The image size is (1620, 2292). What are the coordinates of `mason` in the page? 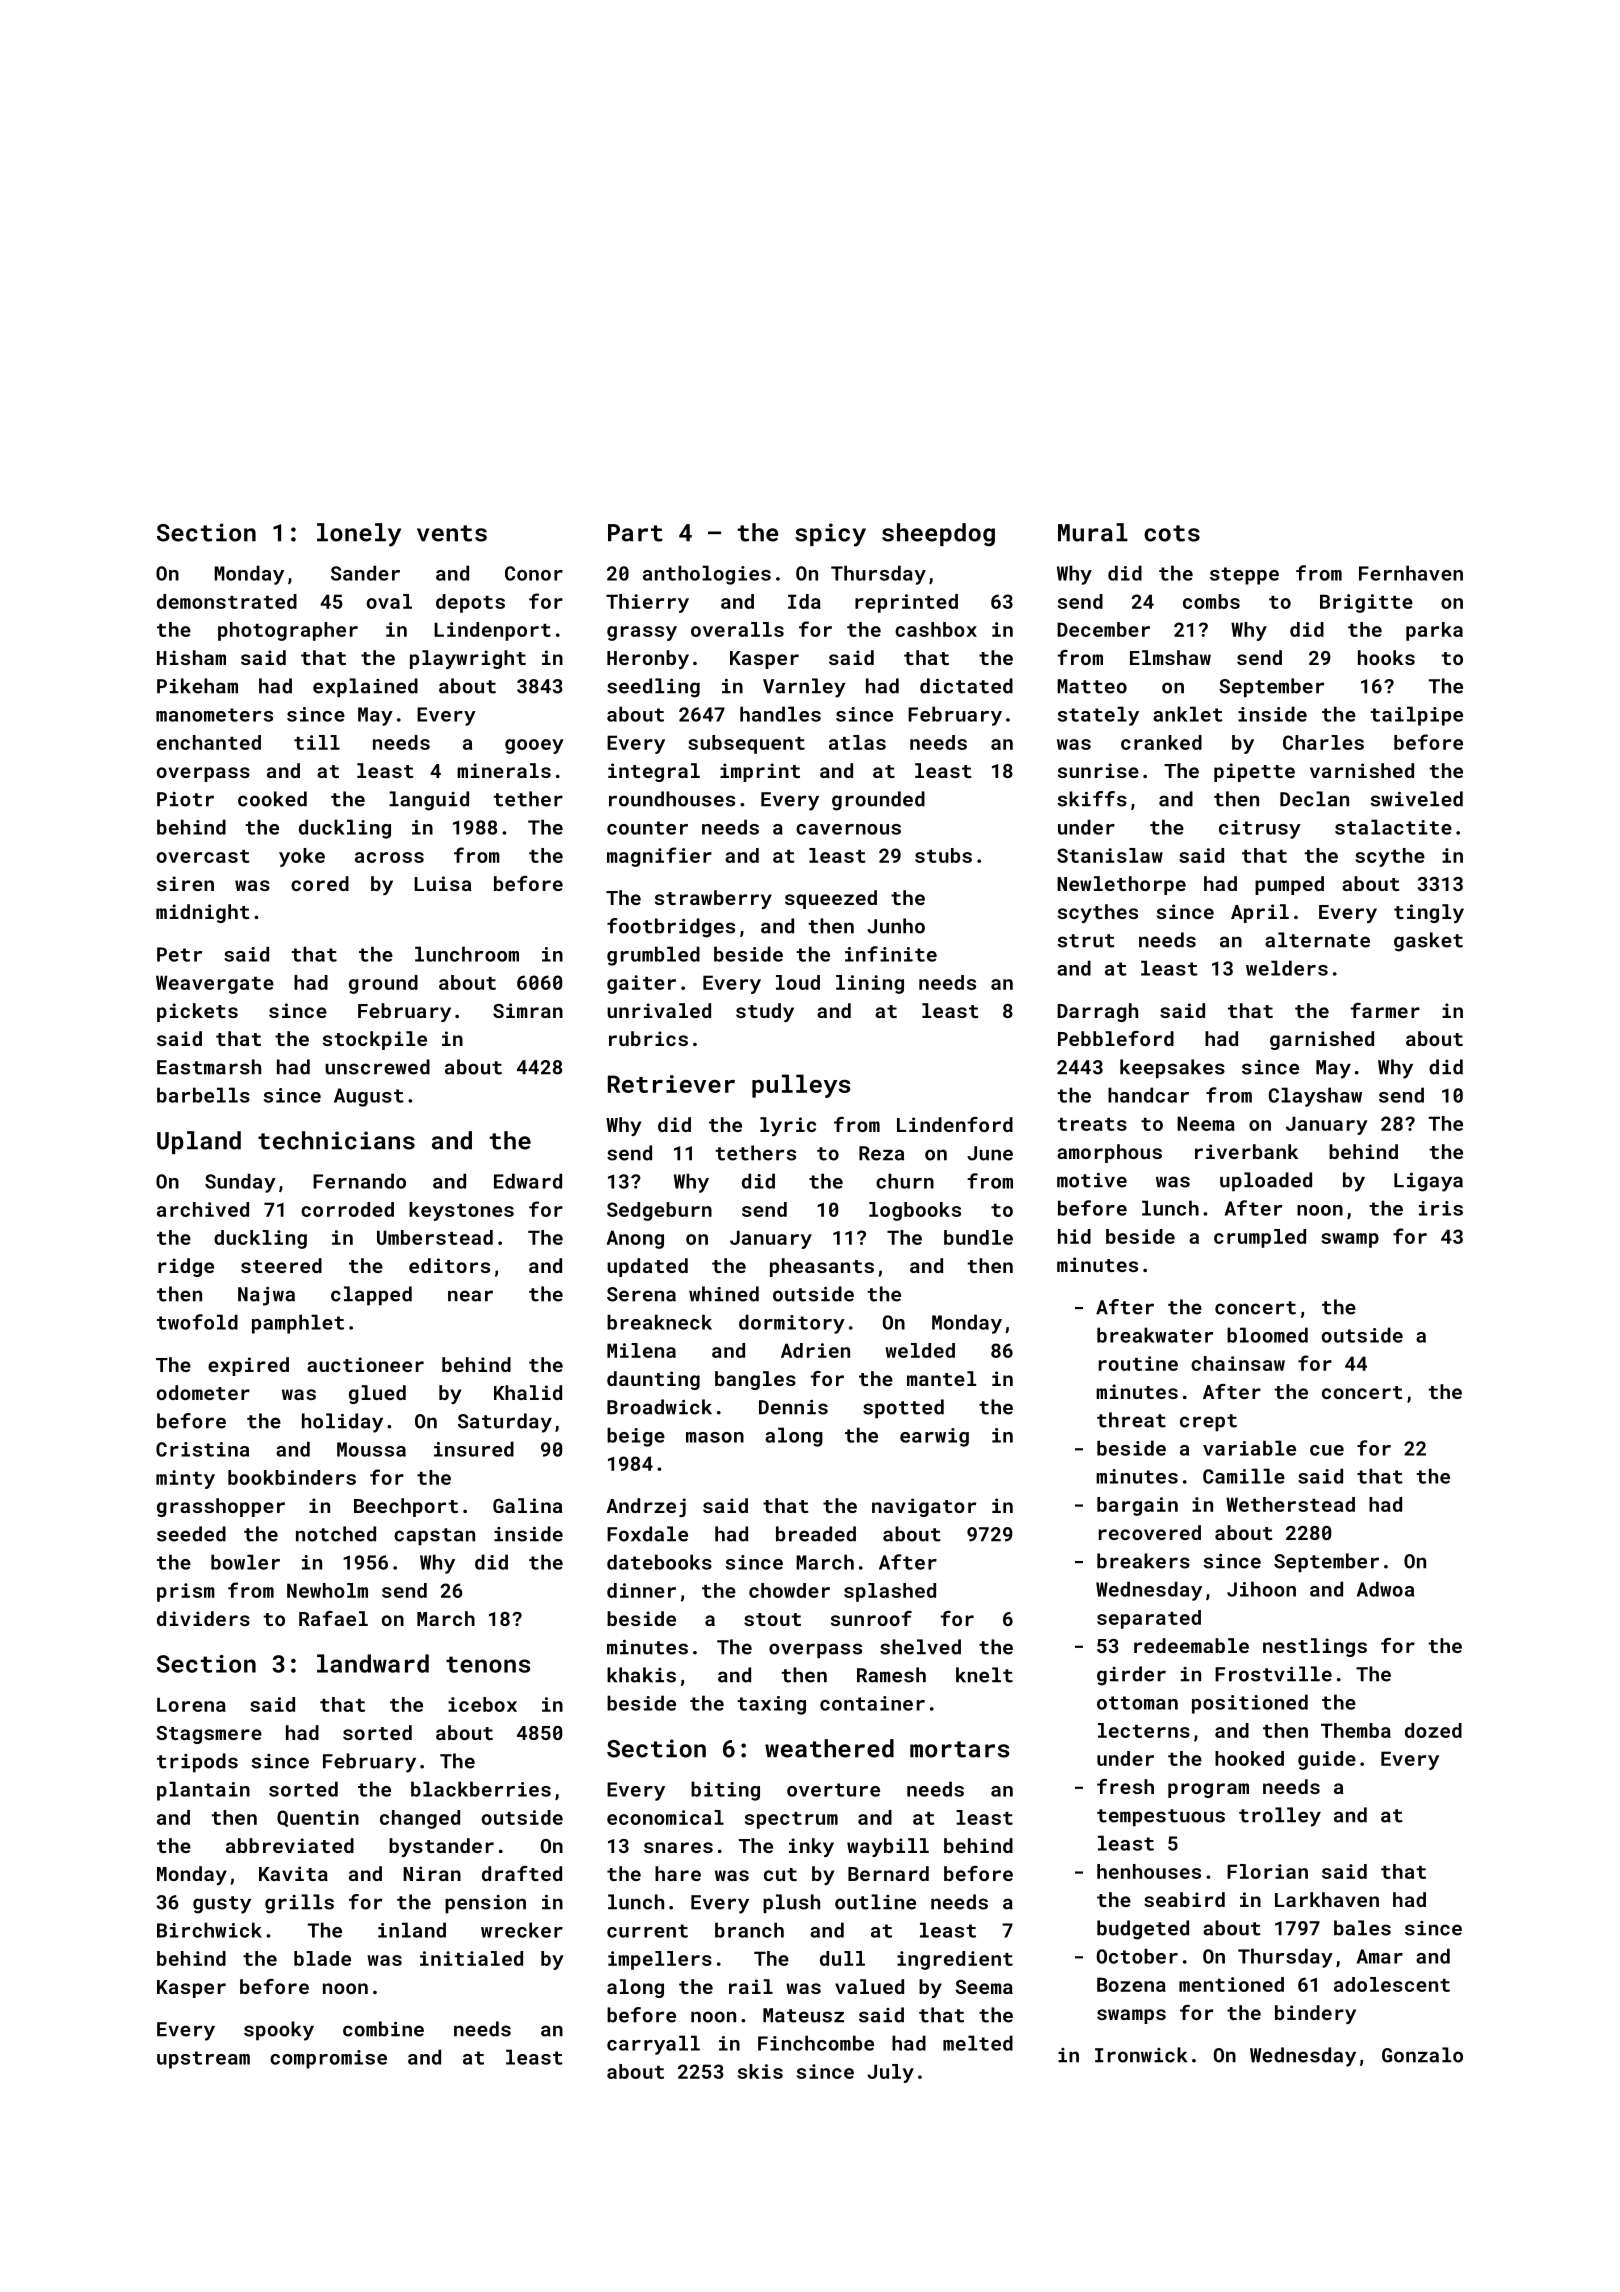 It's located at (715, 1437).
